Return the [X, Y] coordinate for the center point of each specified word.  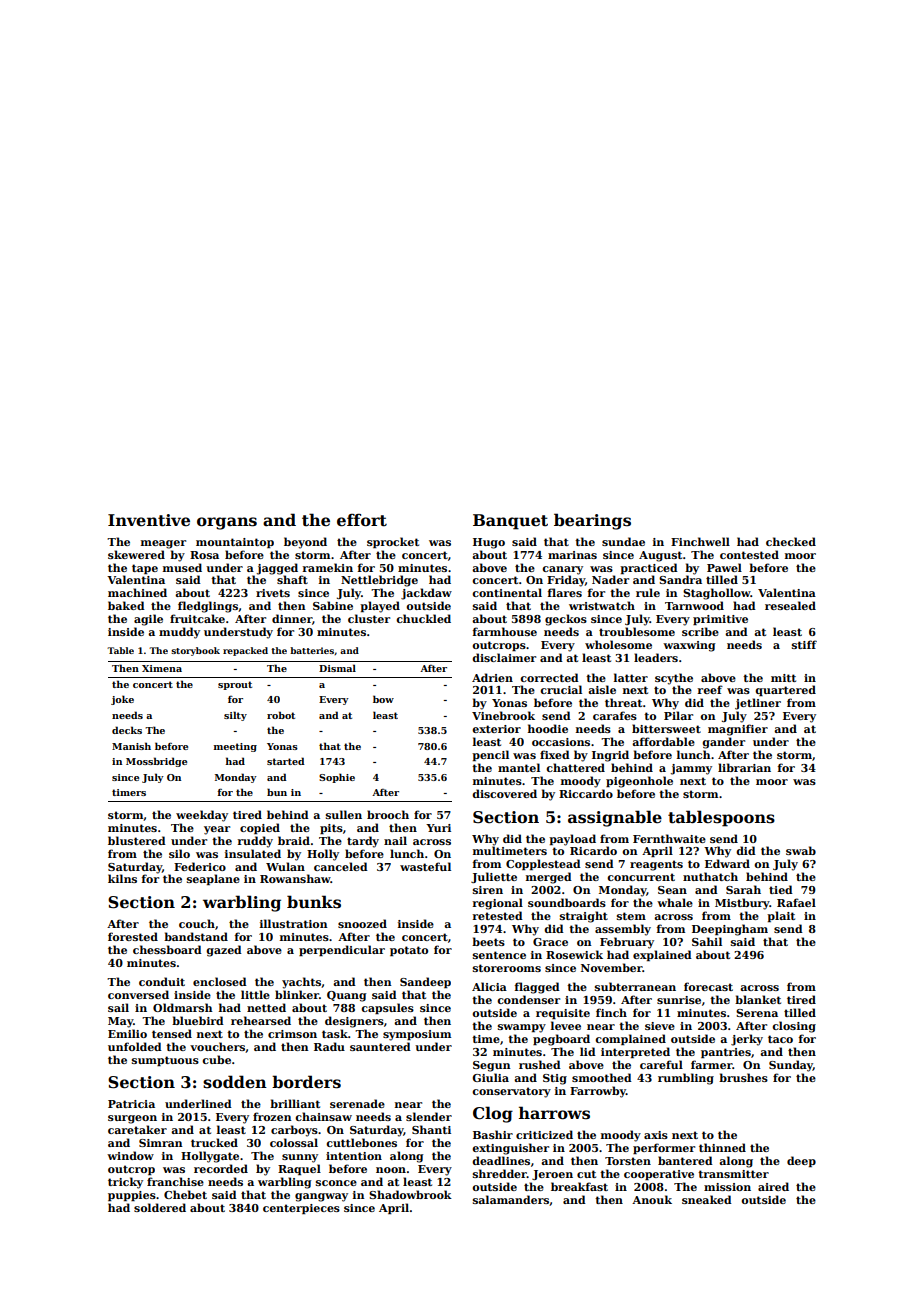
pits [331, 829]
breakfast [579, 1186]
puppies [132, 1196]
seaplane [213, 879]
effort [362, 520]
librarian [744, 767]
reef [710, 689]
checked [791, 541]
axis [656, 1135]
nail [395, 840]
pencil [490, 755]
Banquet [510, 522]
